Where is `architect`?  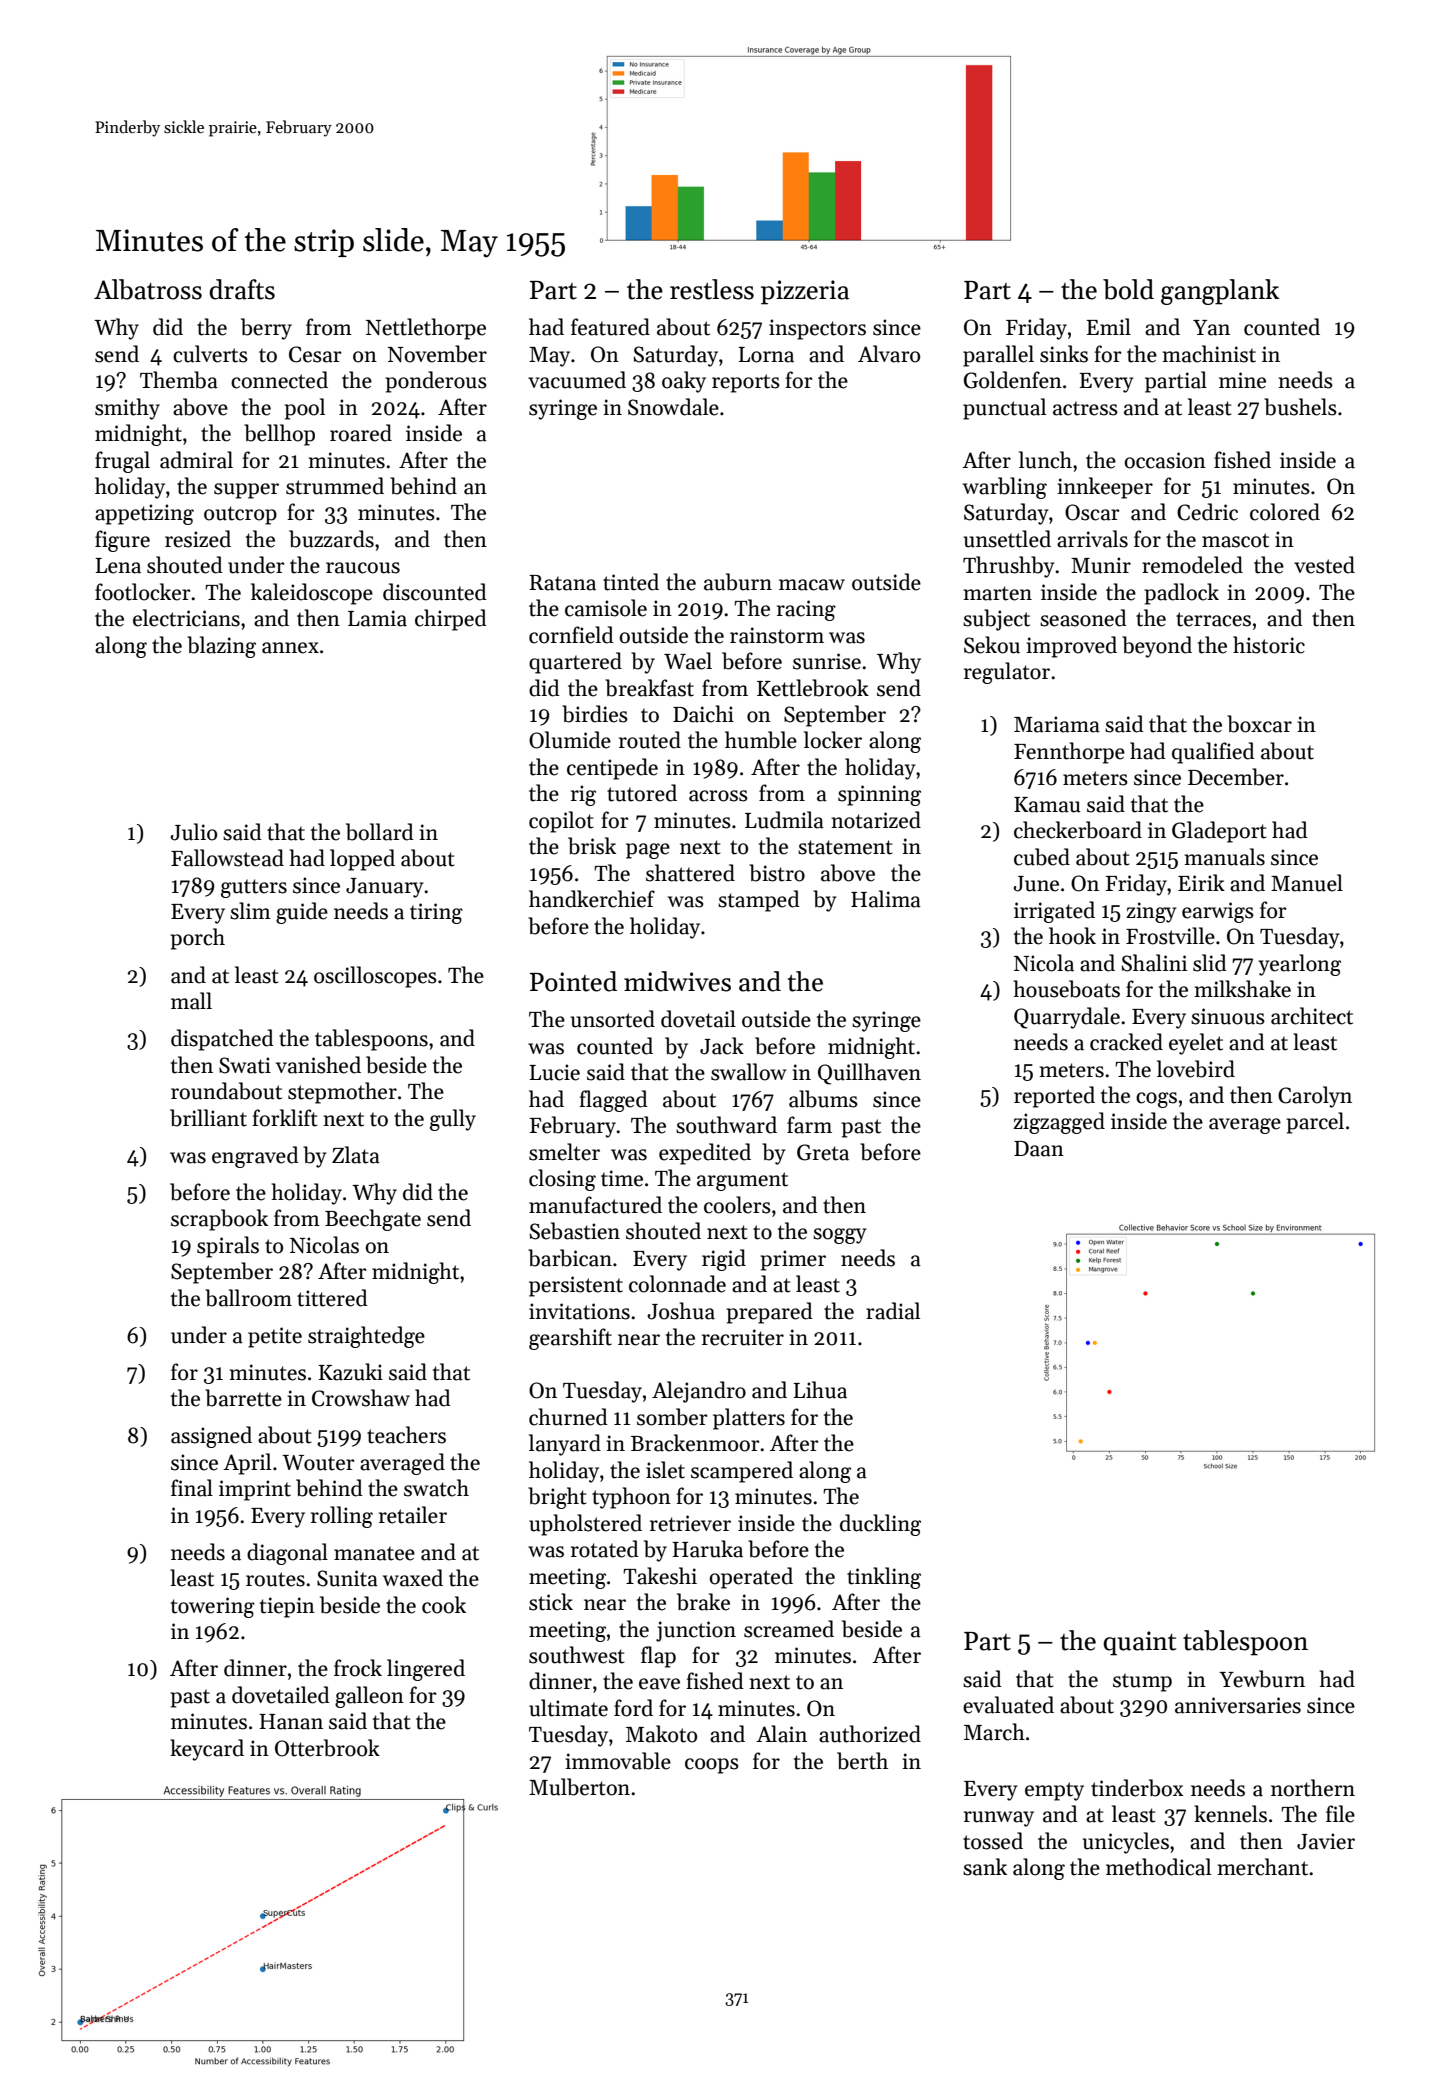 architect is located at coordinates (1312, 1016).
